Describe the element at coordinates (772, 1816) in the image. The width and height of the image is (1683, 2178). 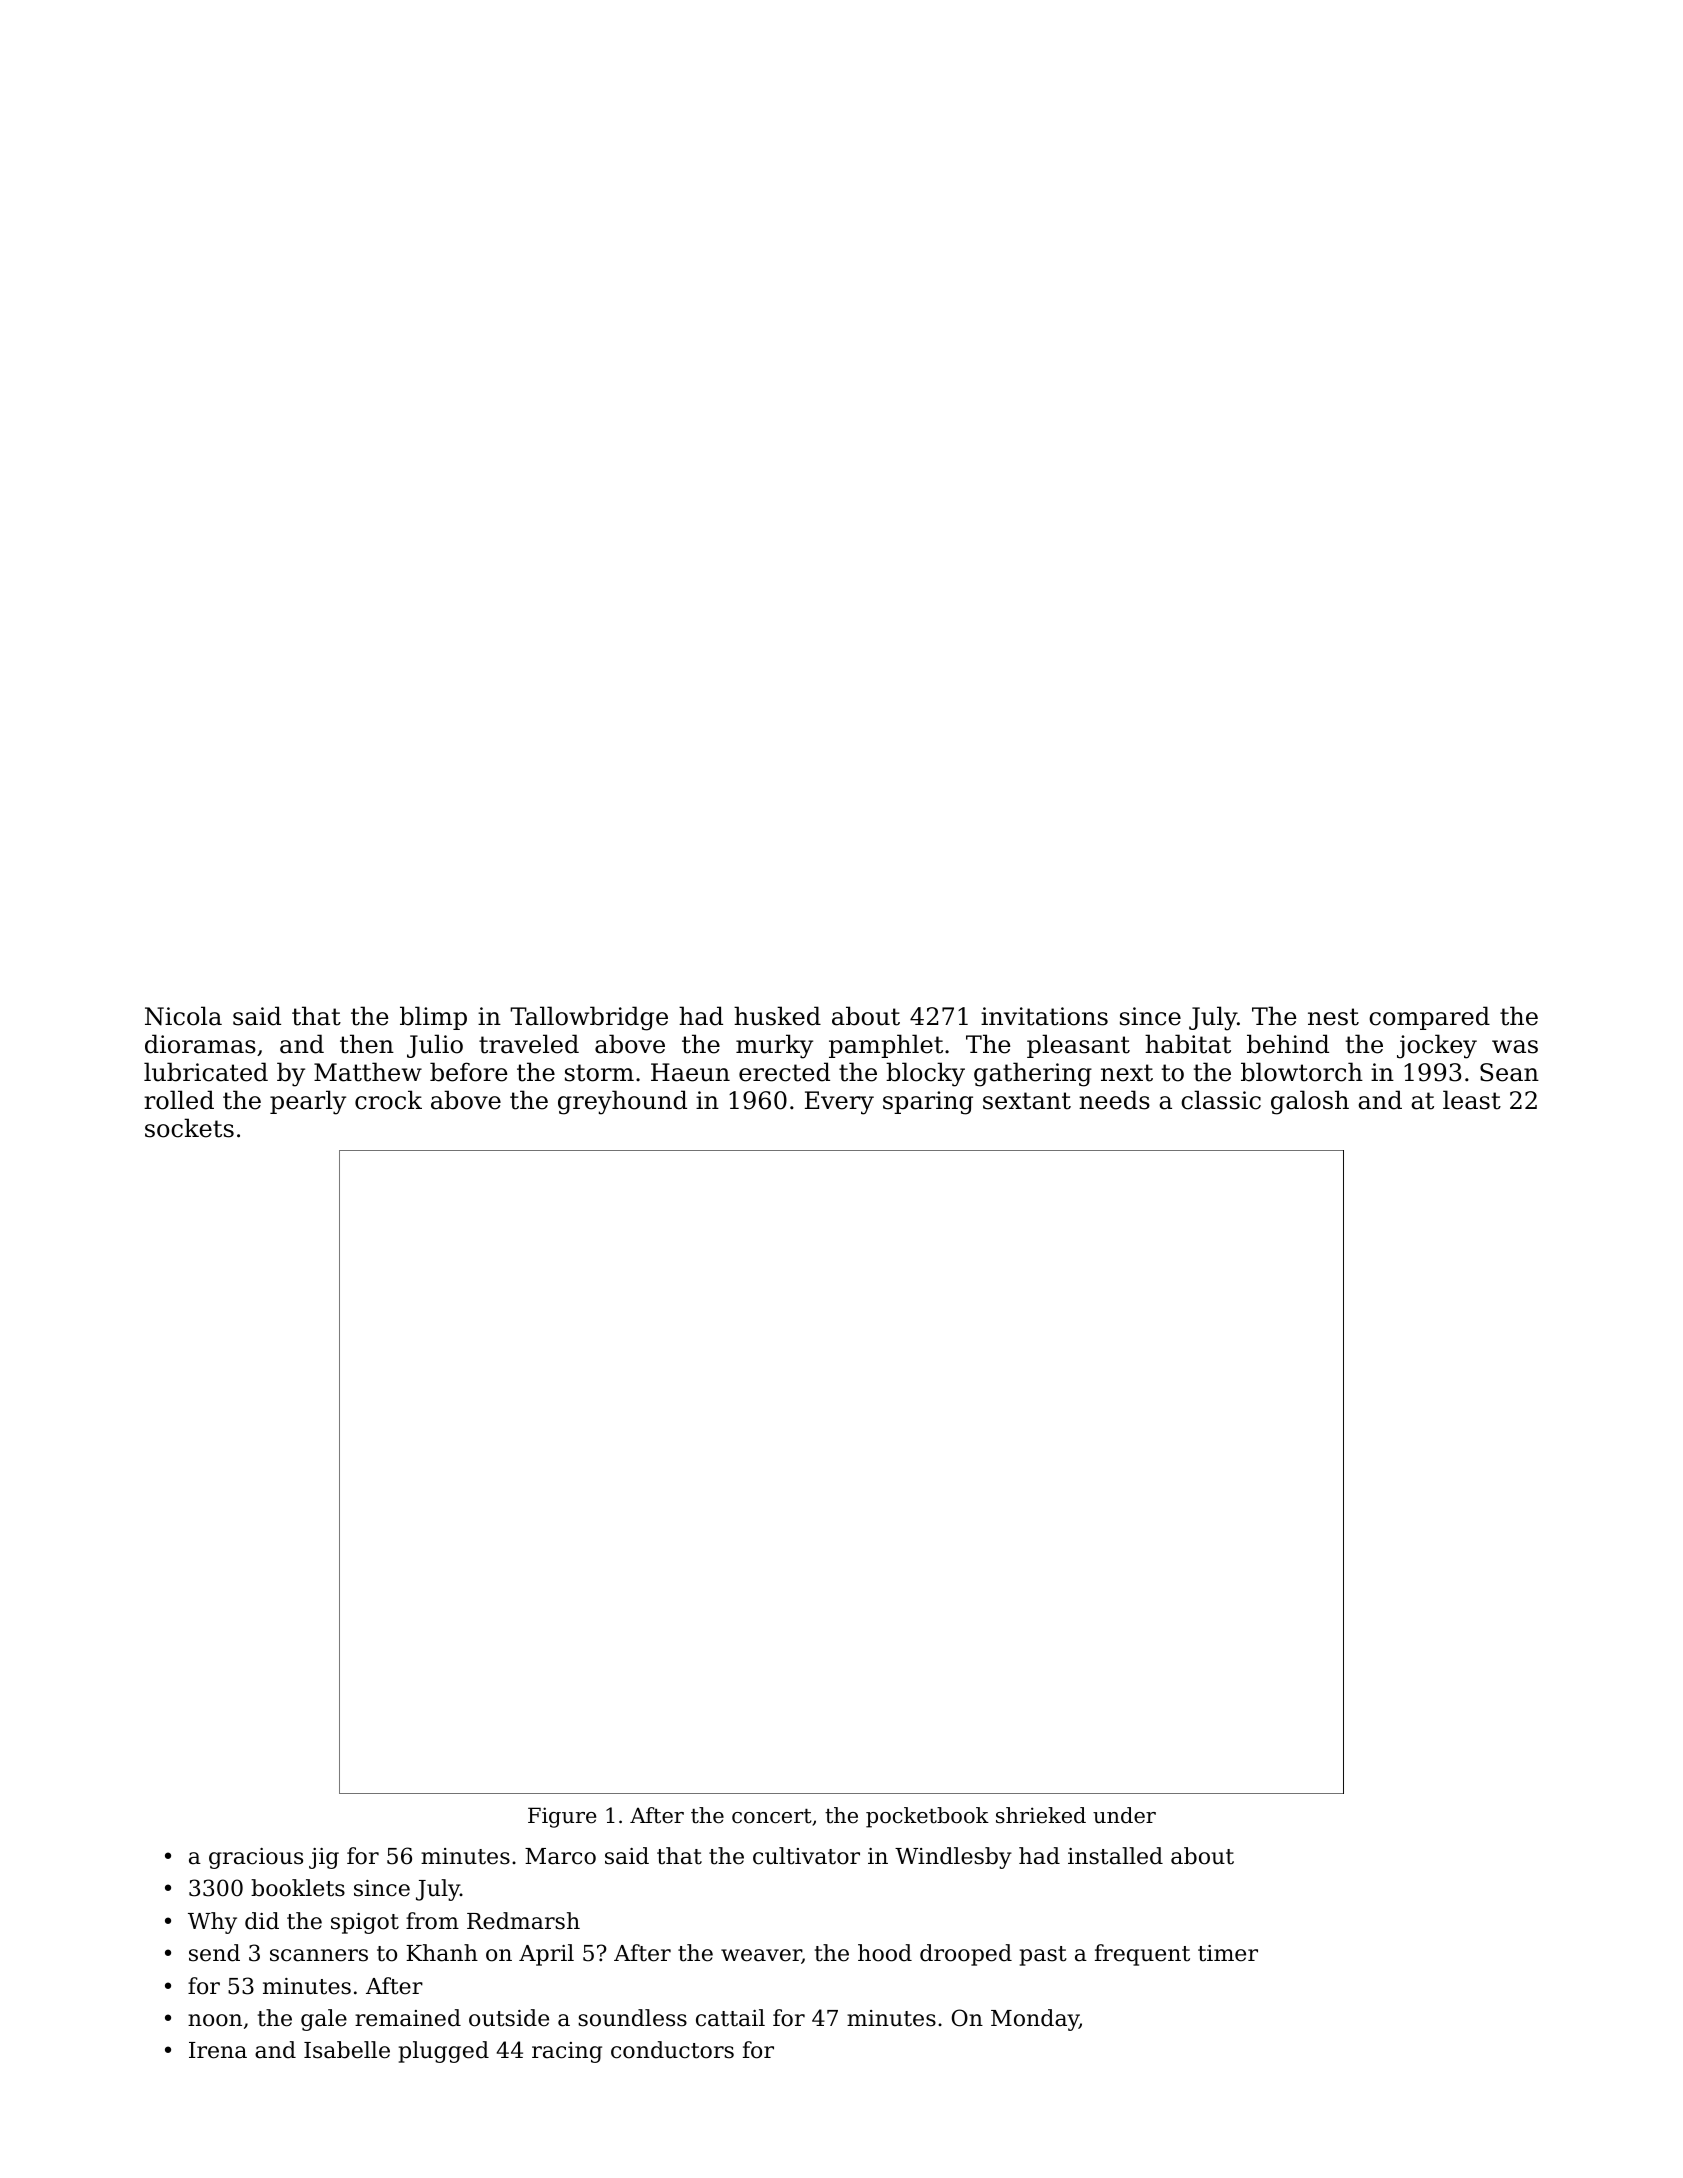
I see `concert` at that location.
